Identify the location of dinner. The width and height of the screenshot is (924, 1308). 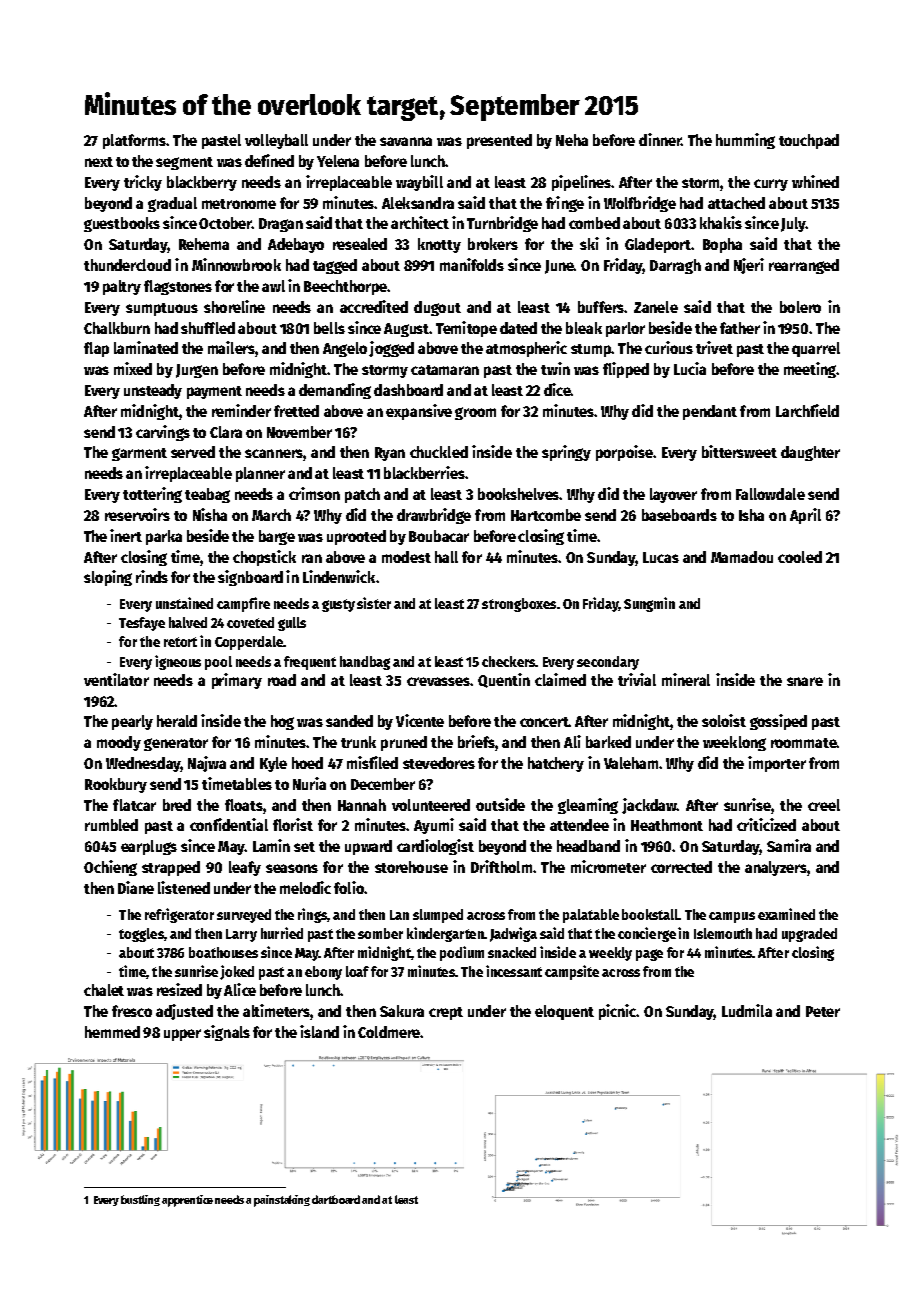
(660, 139).
